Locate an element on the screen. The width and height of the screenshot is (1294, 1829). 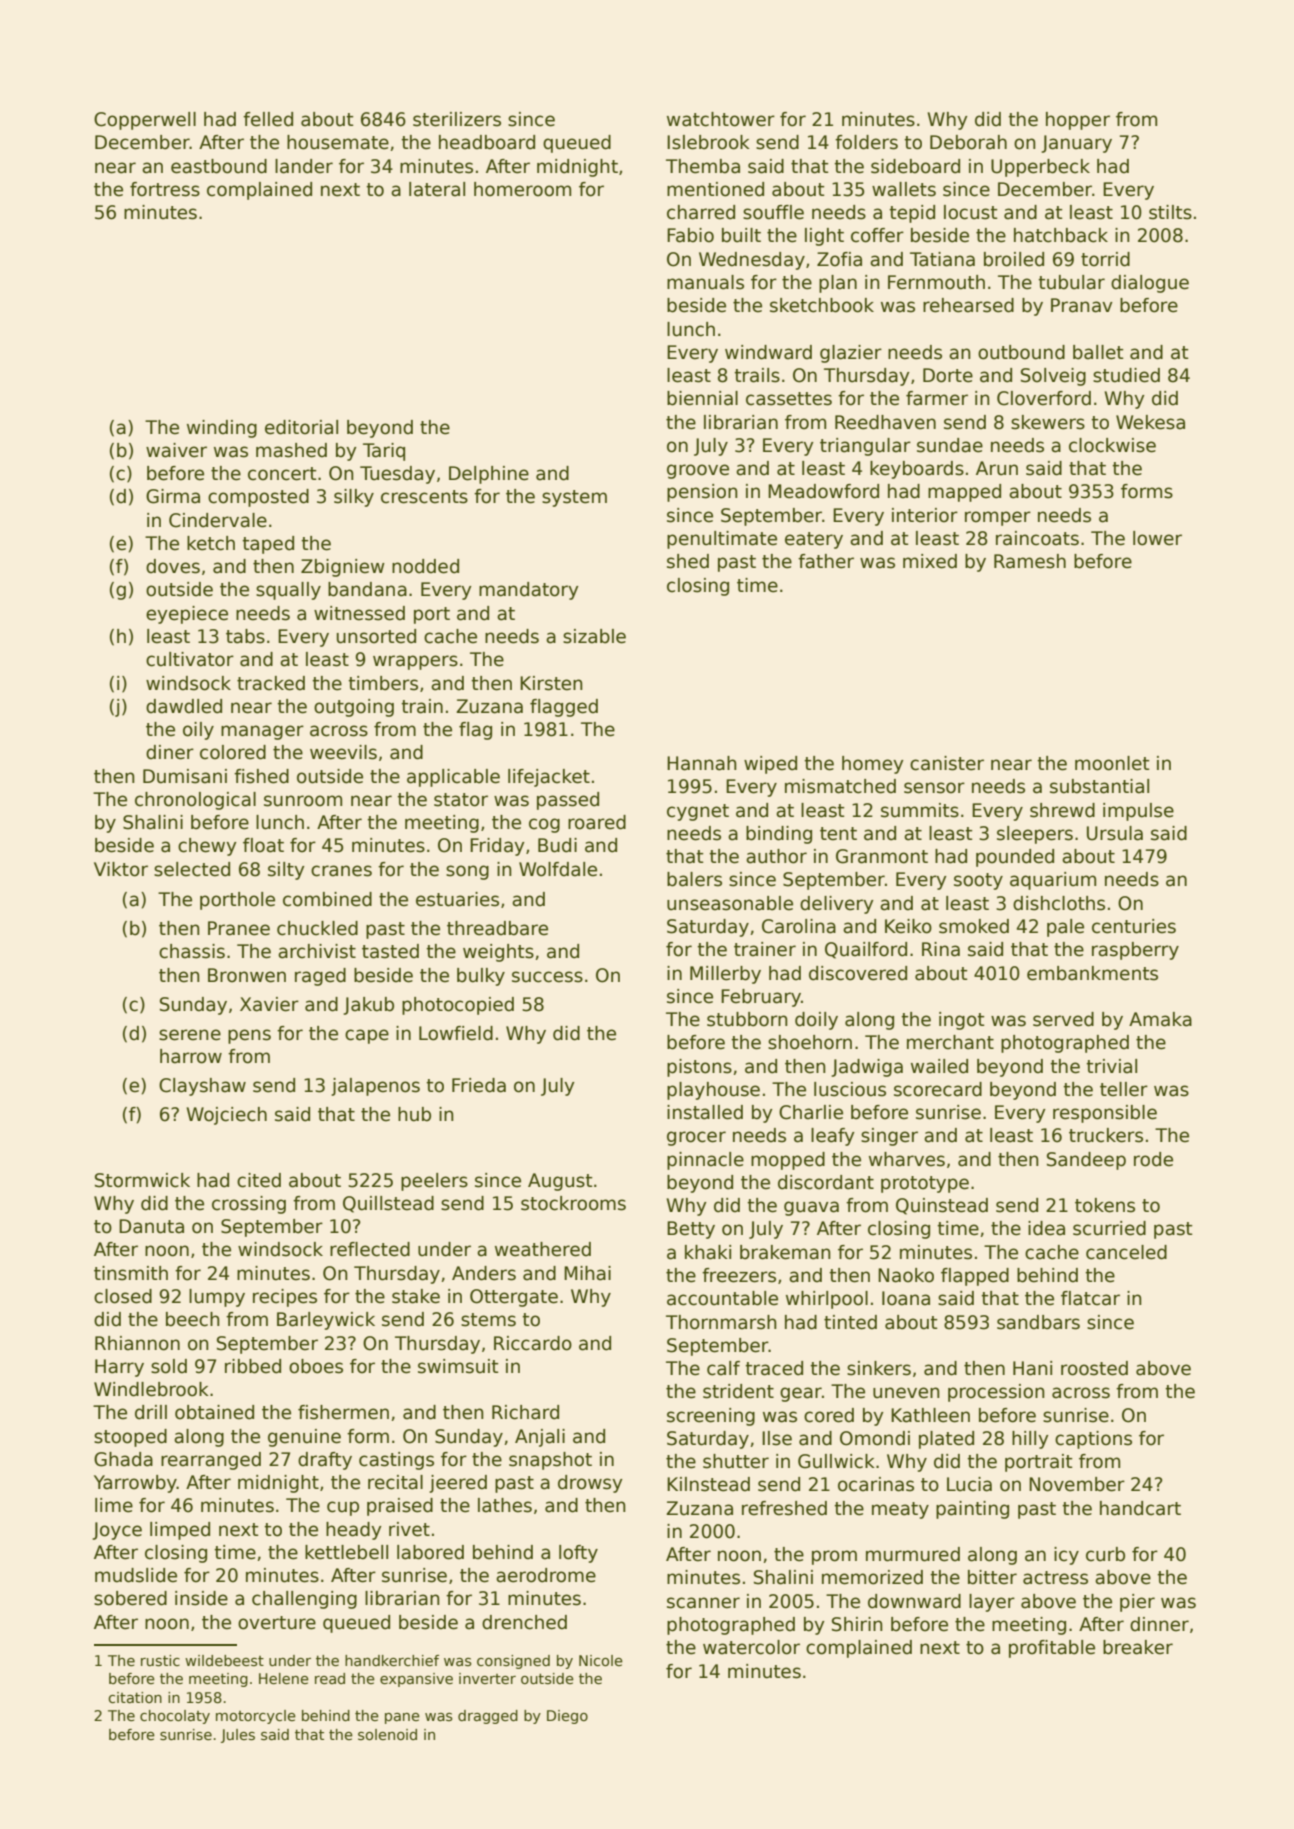
watchtower is located at coordinates (721, 119).
